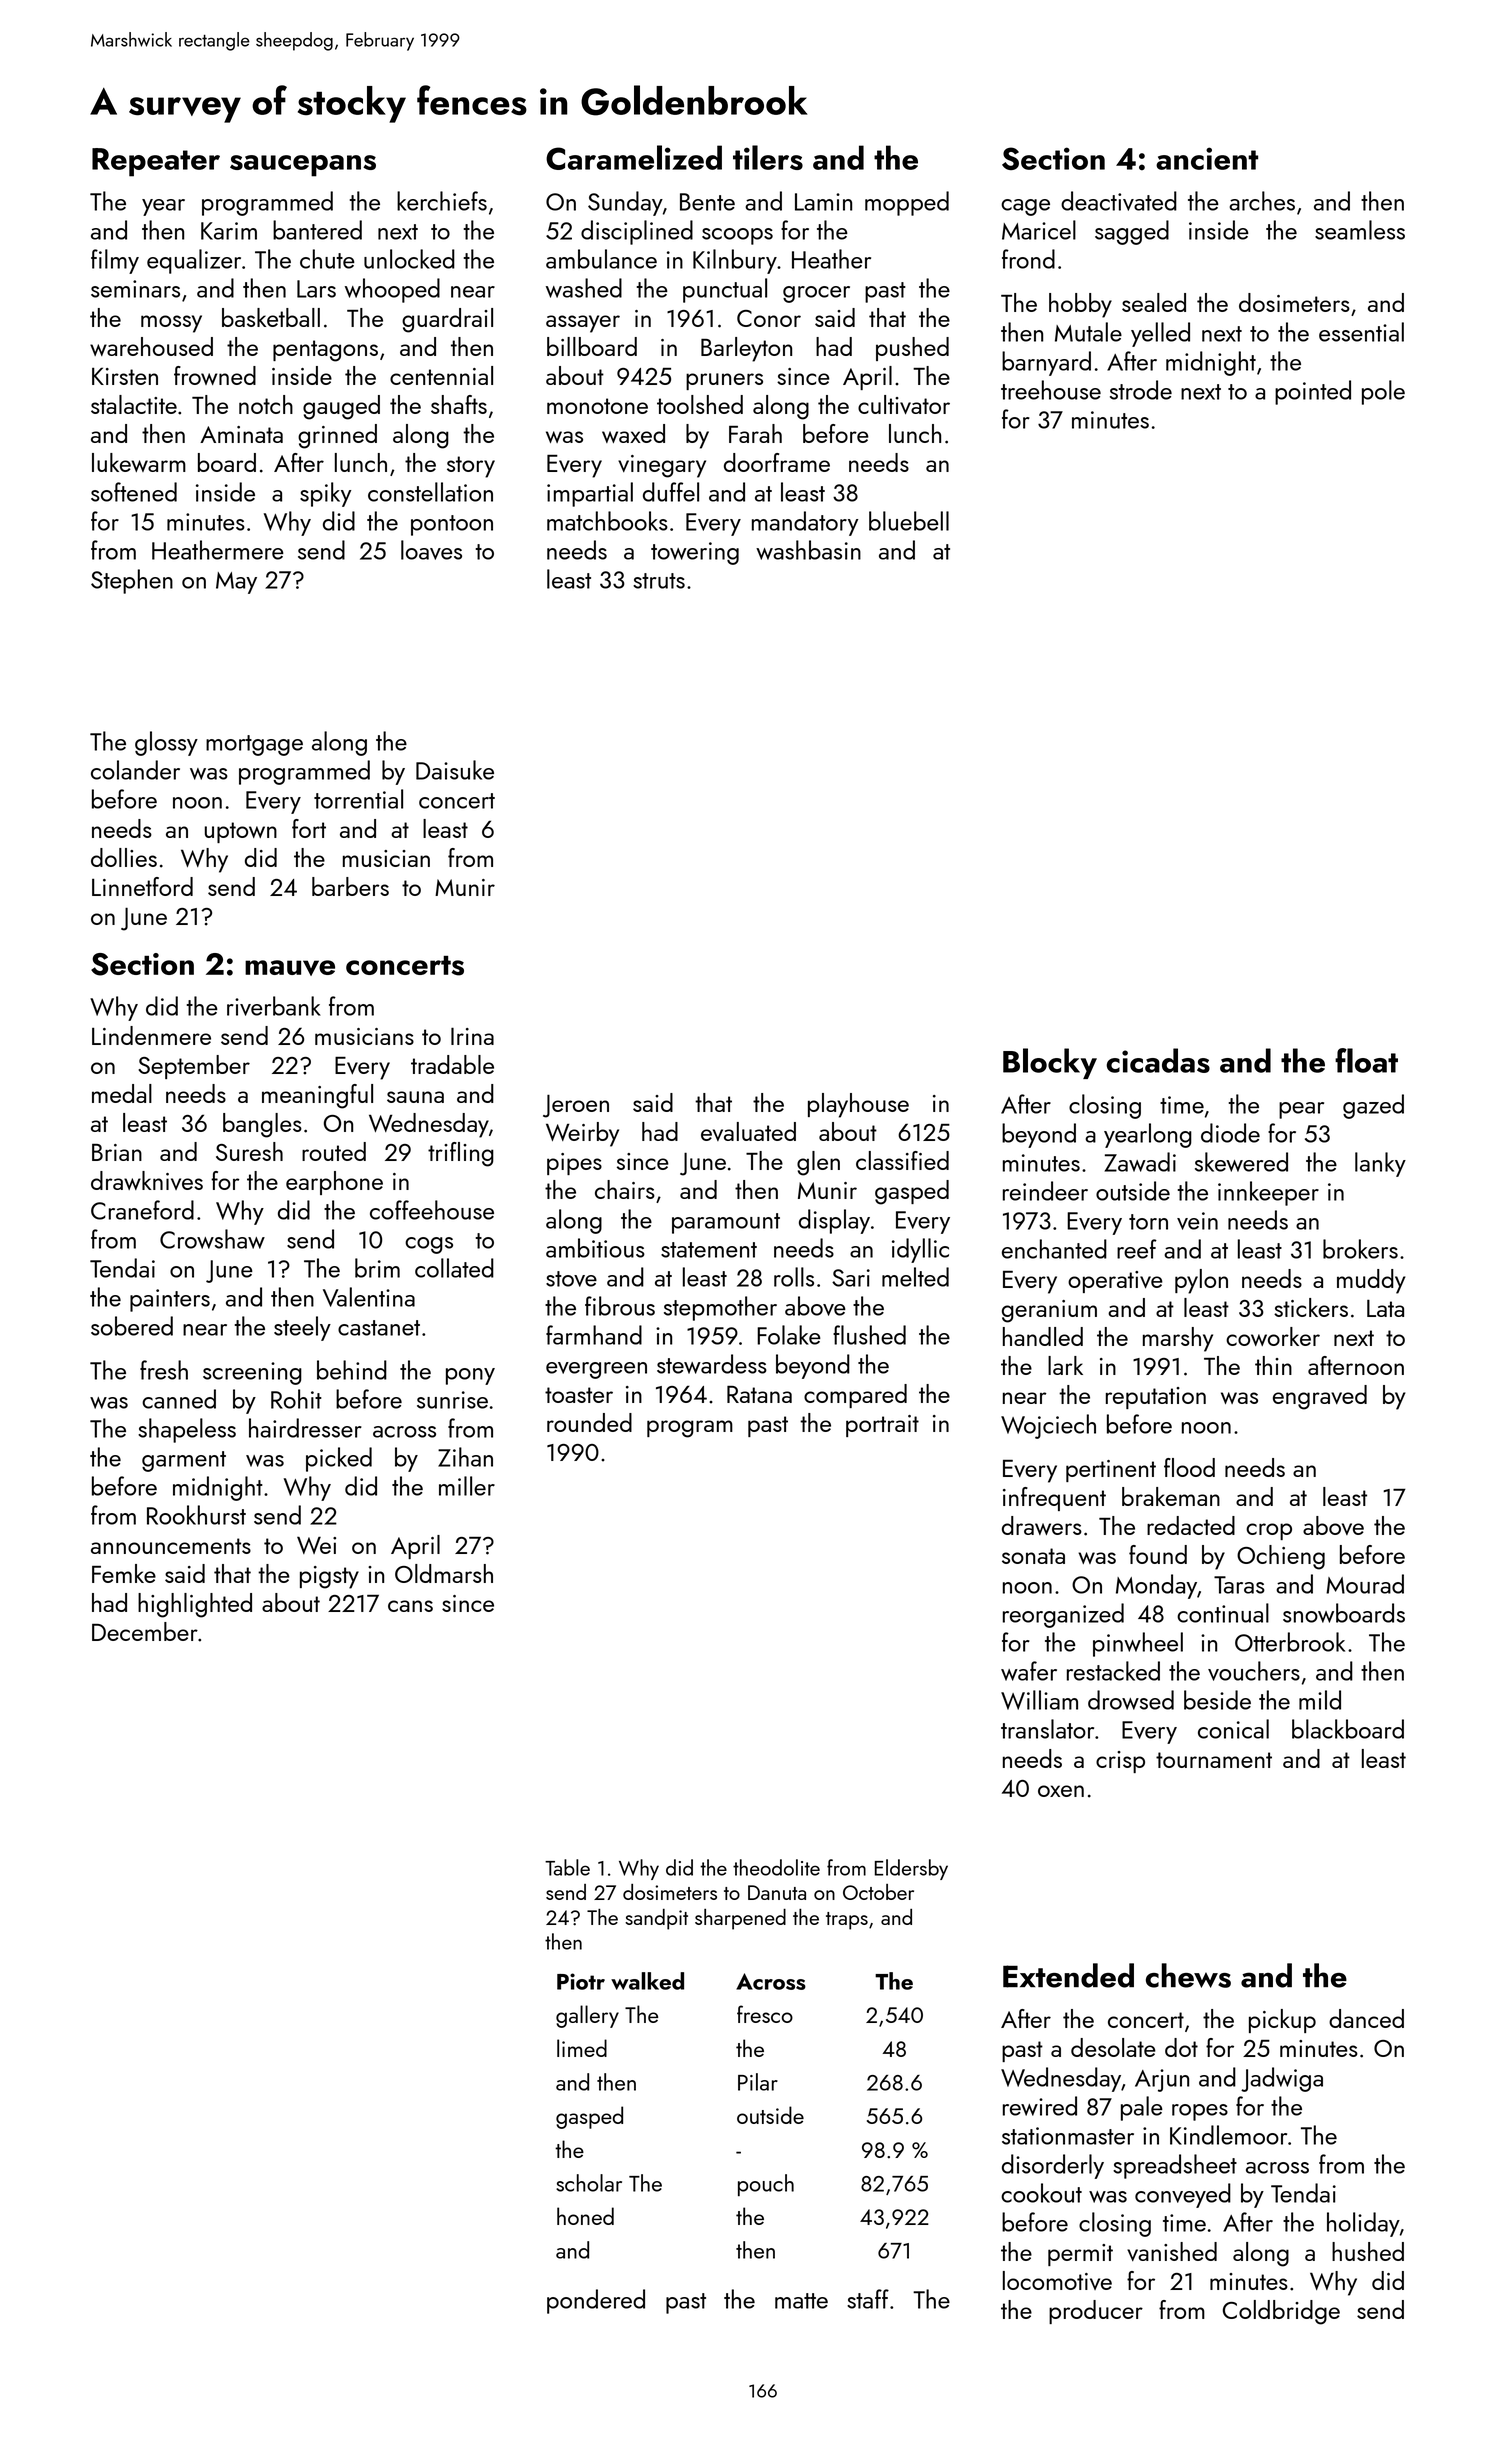  What do you see at coordinates (358, 799) in the screenshot?
I see `torrential` at bounding box center [358, 799].
